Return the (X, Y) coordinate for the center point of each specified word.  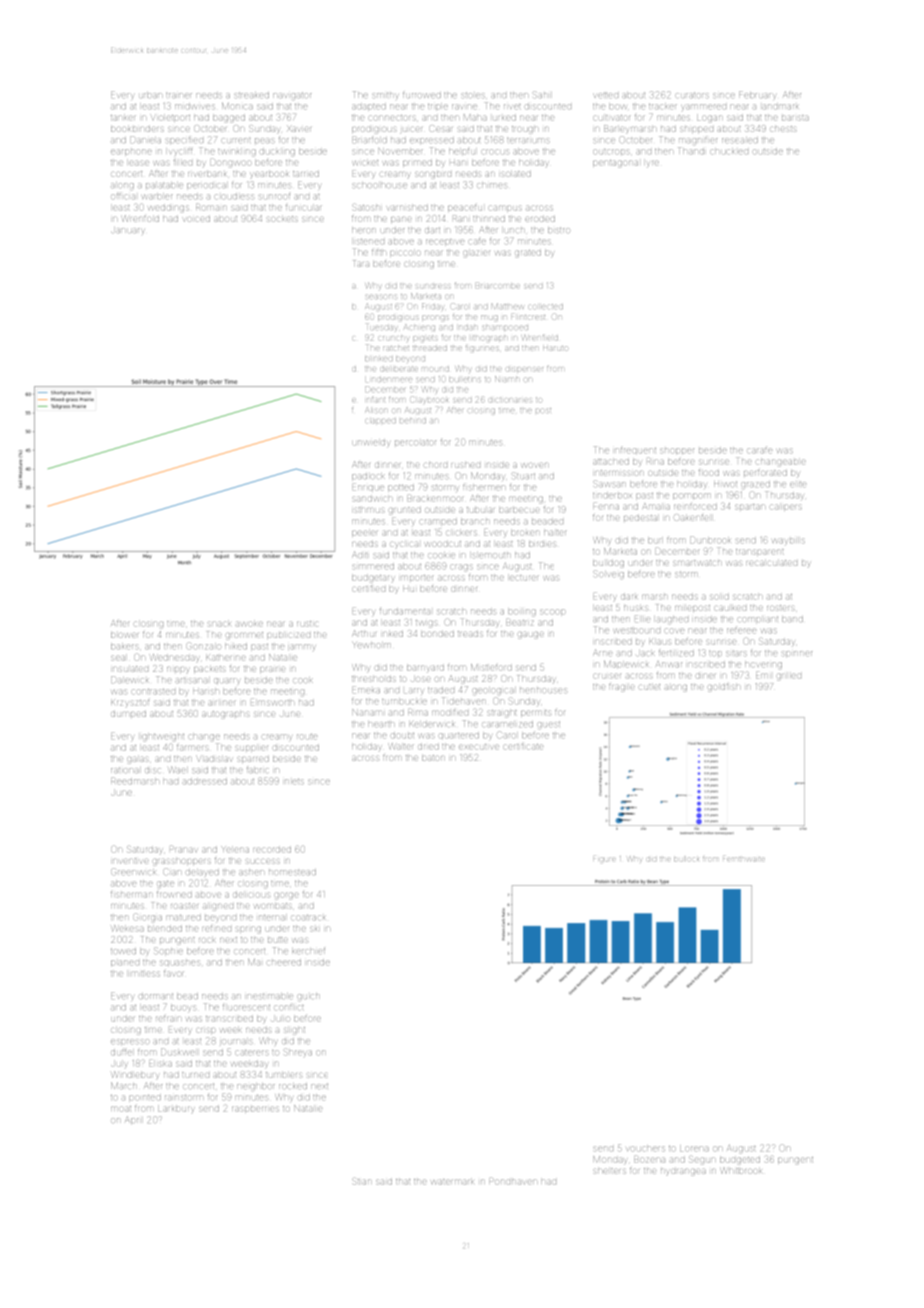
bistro (559, 230)
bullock (686, 859)
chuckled (729, 151)
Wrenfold (141, 218)
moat (121, 1109)
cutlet (649, 687)
